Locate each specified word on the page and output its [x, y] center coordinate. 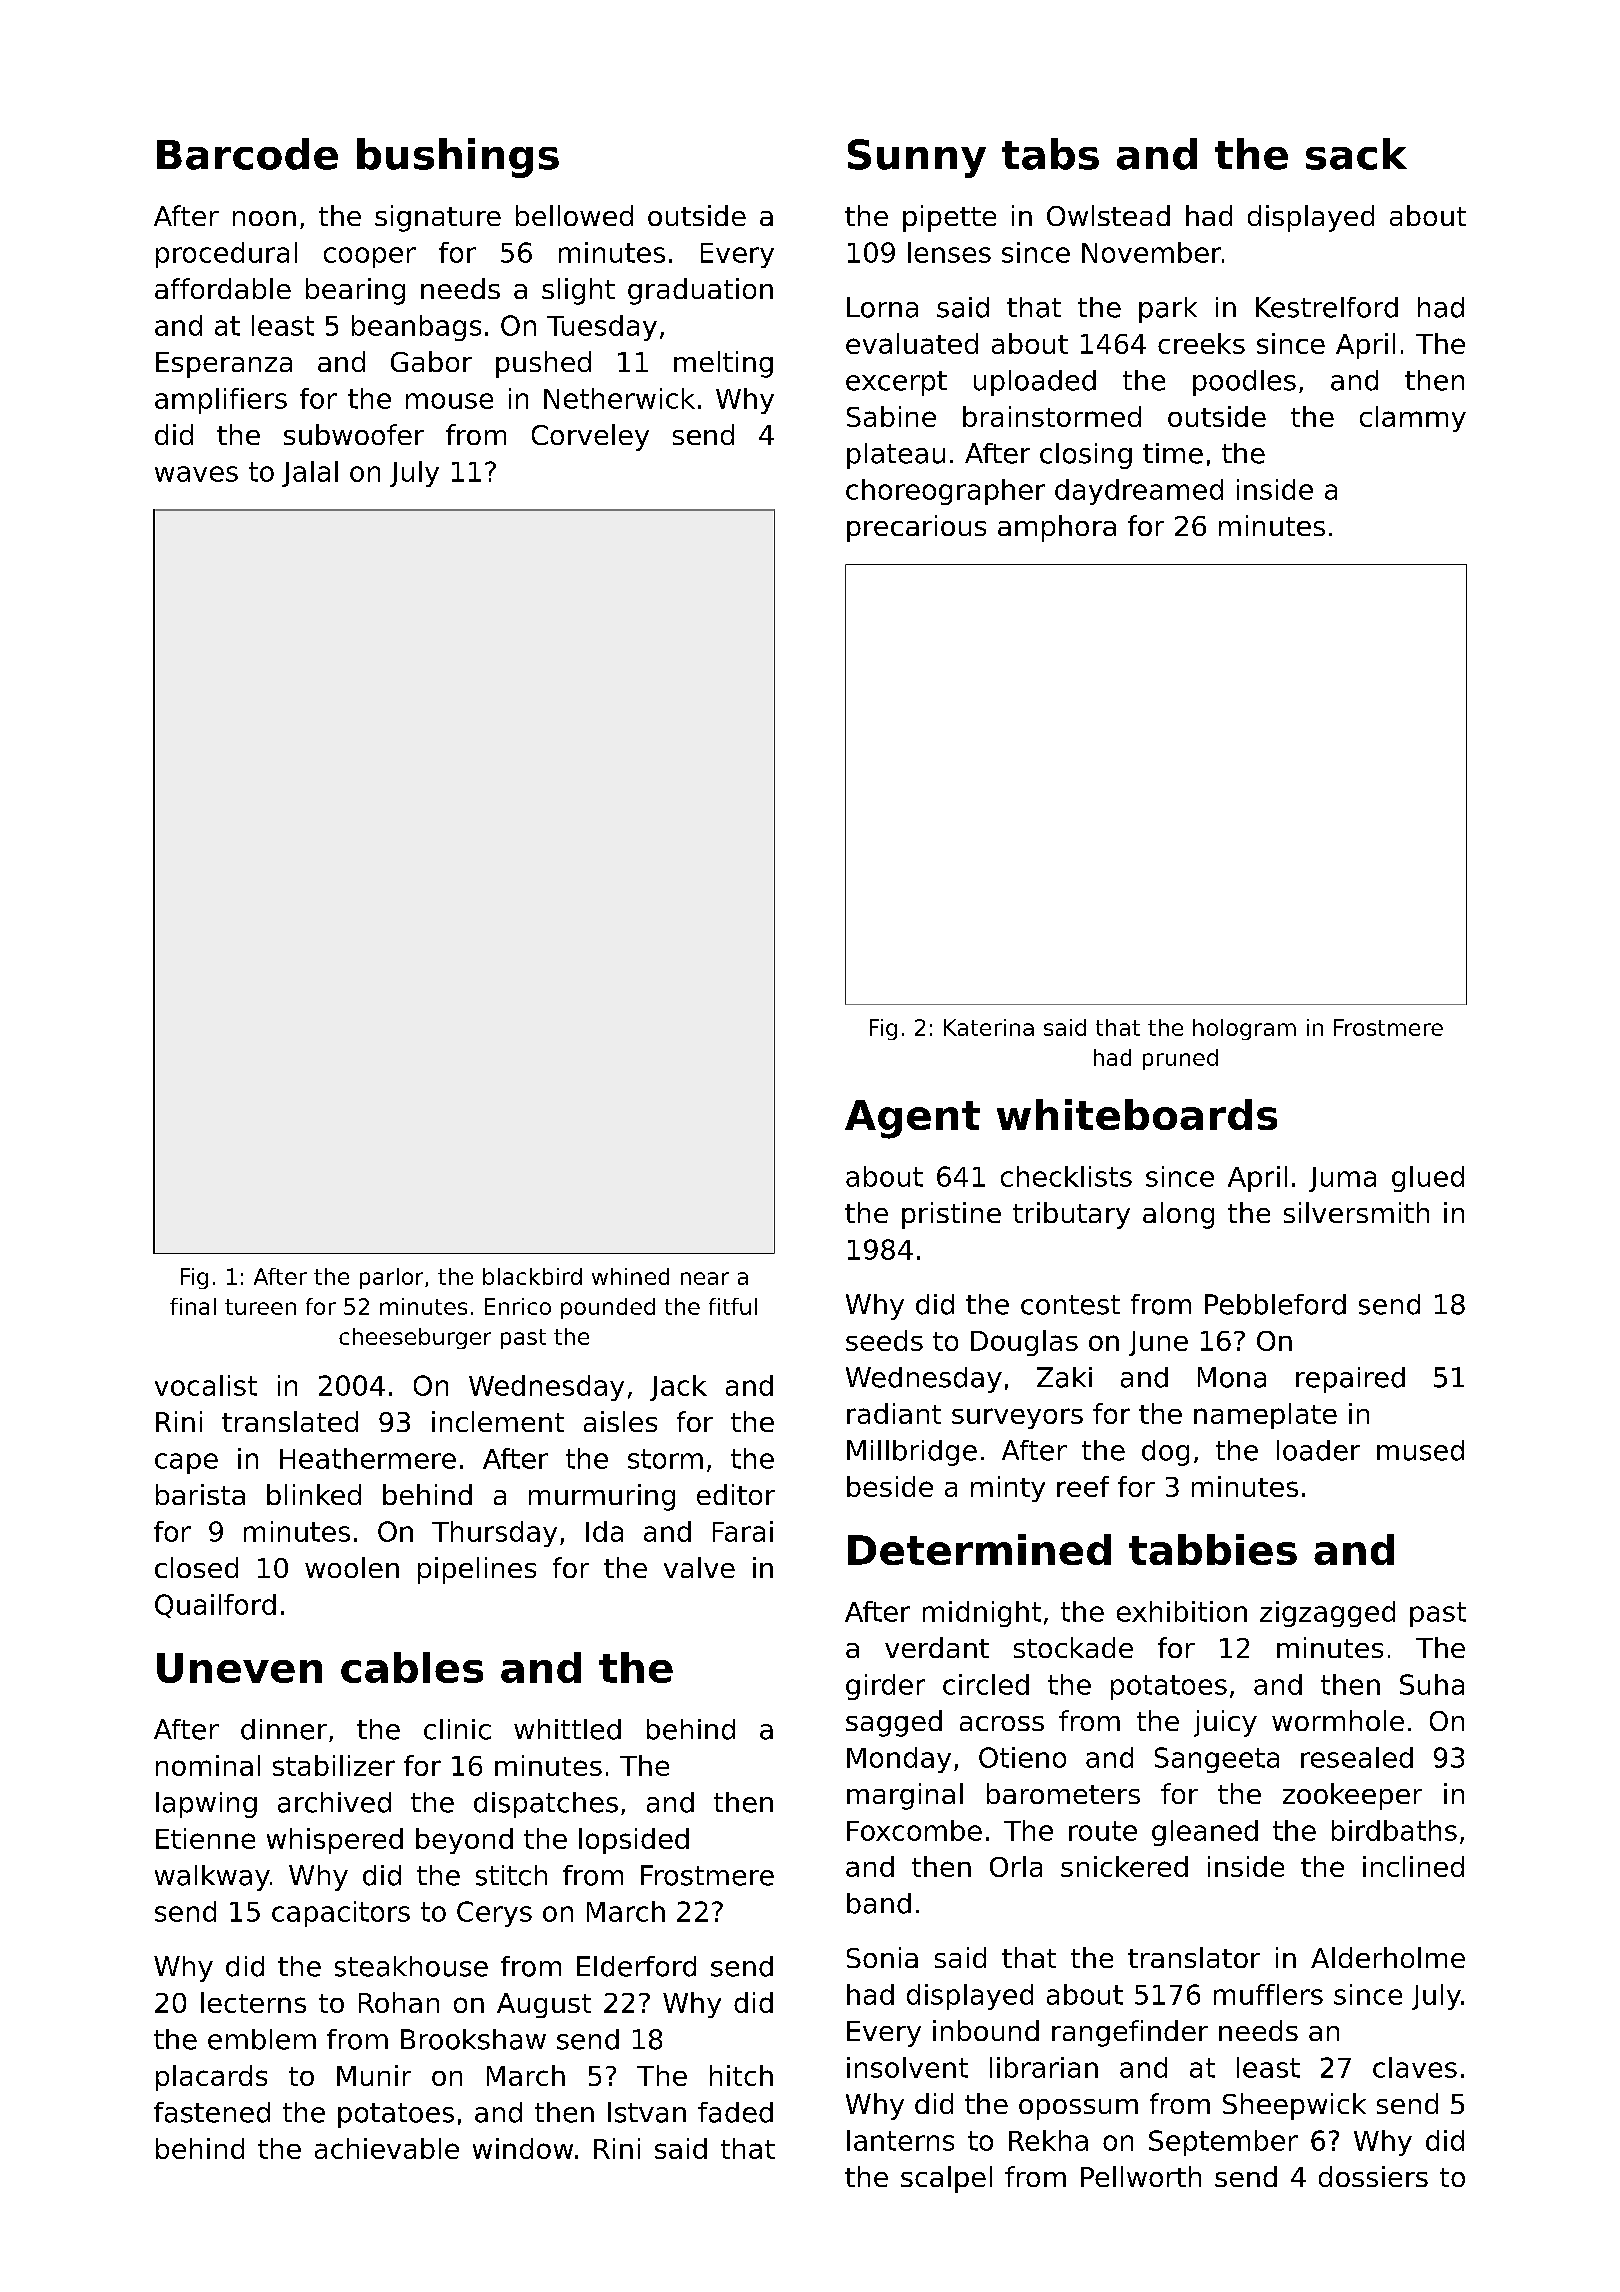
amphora [1057, 528]
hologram [1244, 1029]
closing [1086, 456]
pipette [949, 218]
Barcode [247, 154]
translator [1194, 1957]
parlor [391, 1278]
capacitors [341, 1914]
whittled [567, 1729]
